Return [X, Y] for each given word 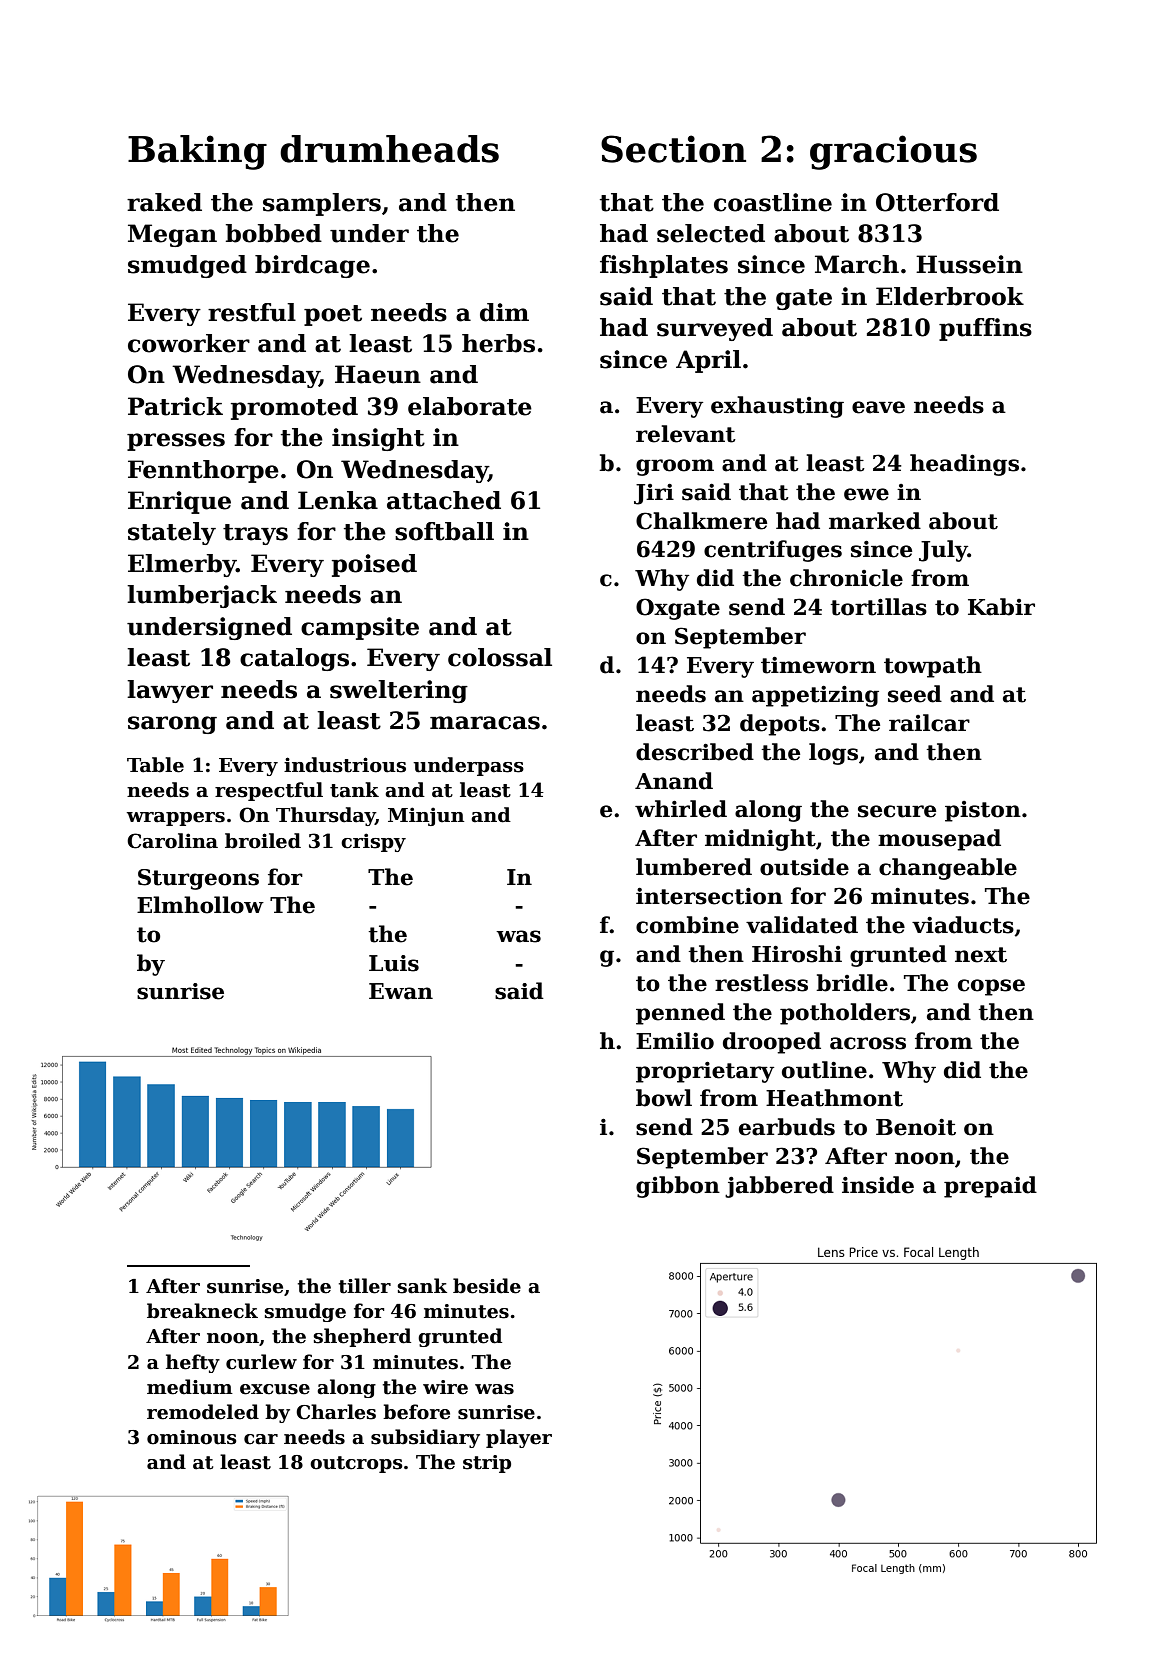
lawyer [170, 691]
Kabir [1001, 607]
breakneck [202, 1311]
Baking [197, 152]
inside [878, 1185]
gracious [893, 152]
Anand [674, 781]
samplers [322, 204]
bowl [664, 1098]
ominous [192, 1437]
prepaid [990, 1187]
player [519, 1438]
